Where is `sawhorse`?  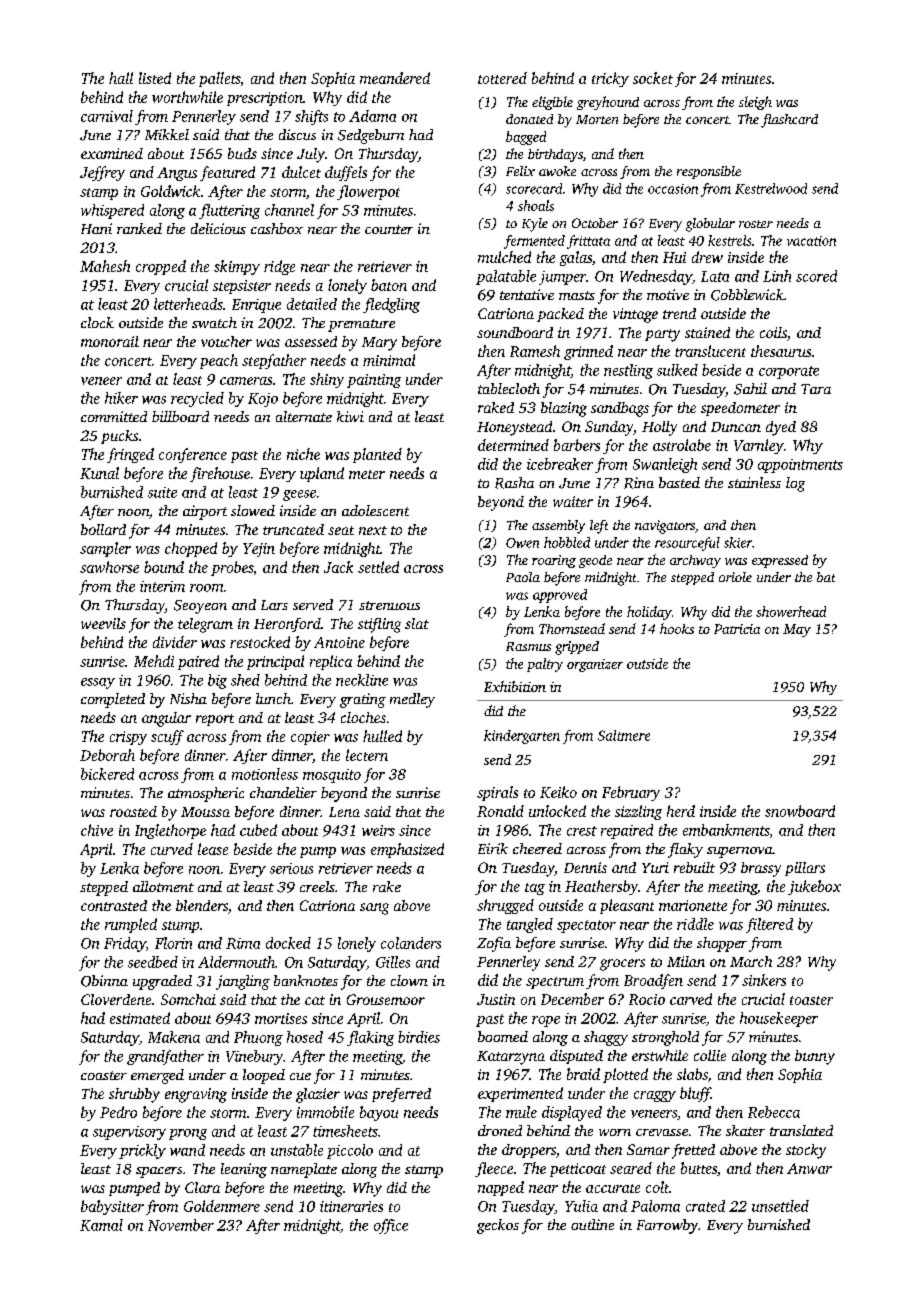 sawhorse is located at coordinates (109, 567).
